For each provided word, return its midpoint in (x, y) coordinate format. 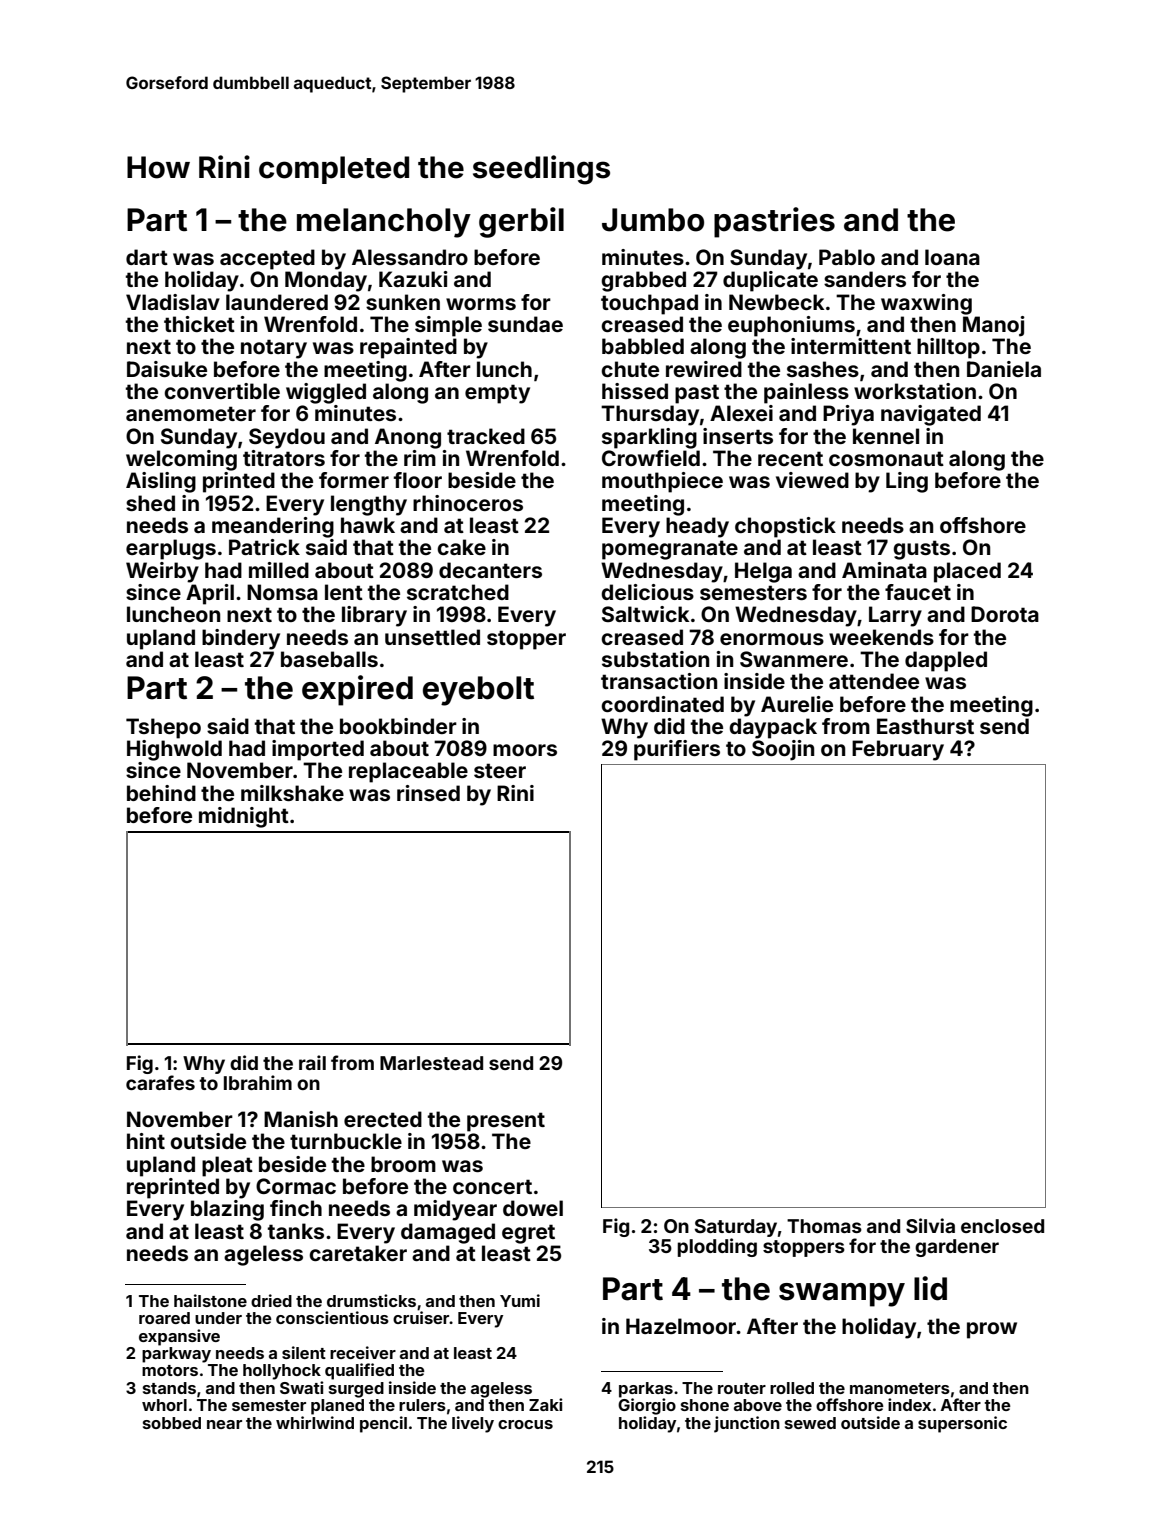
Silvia (930, 1225)
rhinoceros (468, 503)
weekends (881, 637)
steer (500, 770)
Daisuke (167, 369)
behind (161, 793)
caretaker (358, 1253)
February (898, 750)
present (506, 1122)
